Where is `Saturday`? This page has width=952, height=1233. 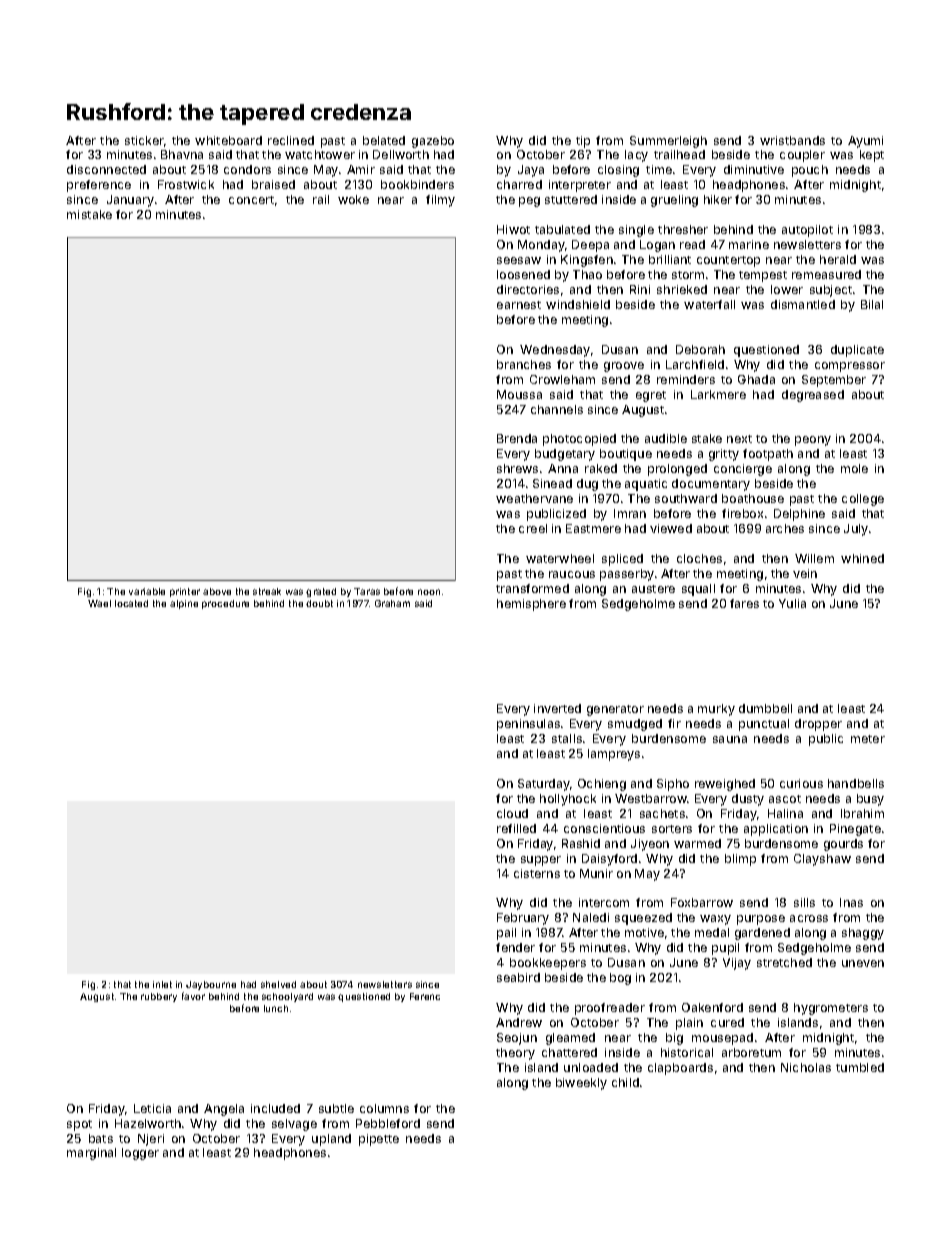 Saturday is located at coordinates (544, 785).
